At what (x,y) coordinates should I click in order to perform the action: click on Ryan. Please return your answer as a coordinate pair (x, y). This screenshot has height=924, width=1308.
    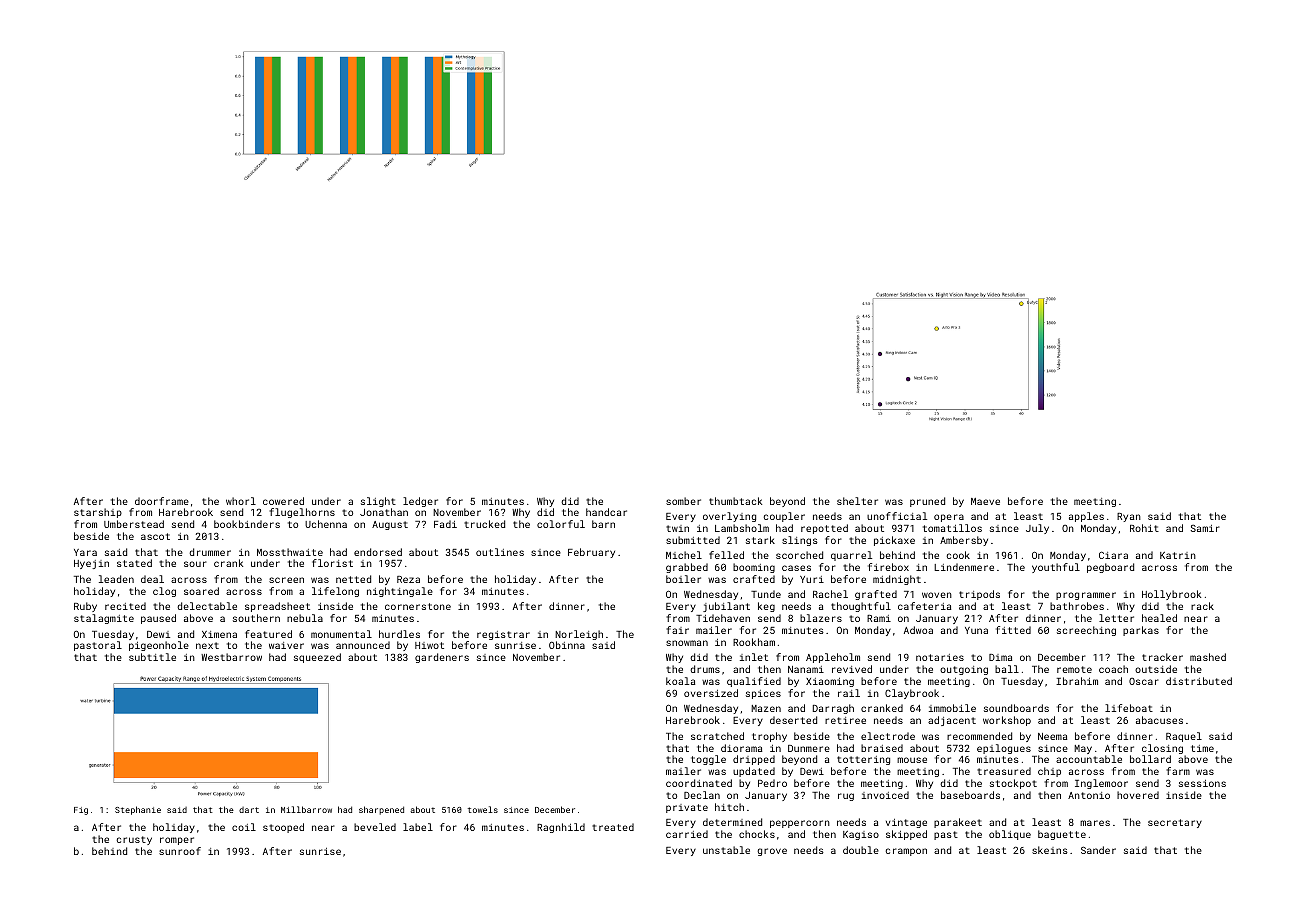
    Looking at the image, I should click on (1129, 517).
